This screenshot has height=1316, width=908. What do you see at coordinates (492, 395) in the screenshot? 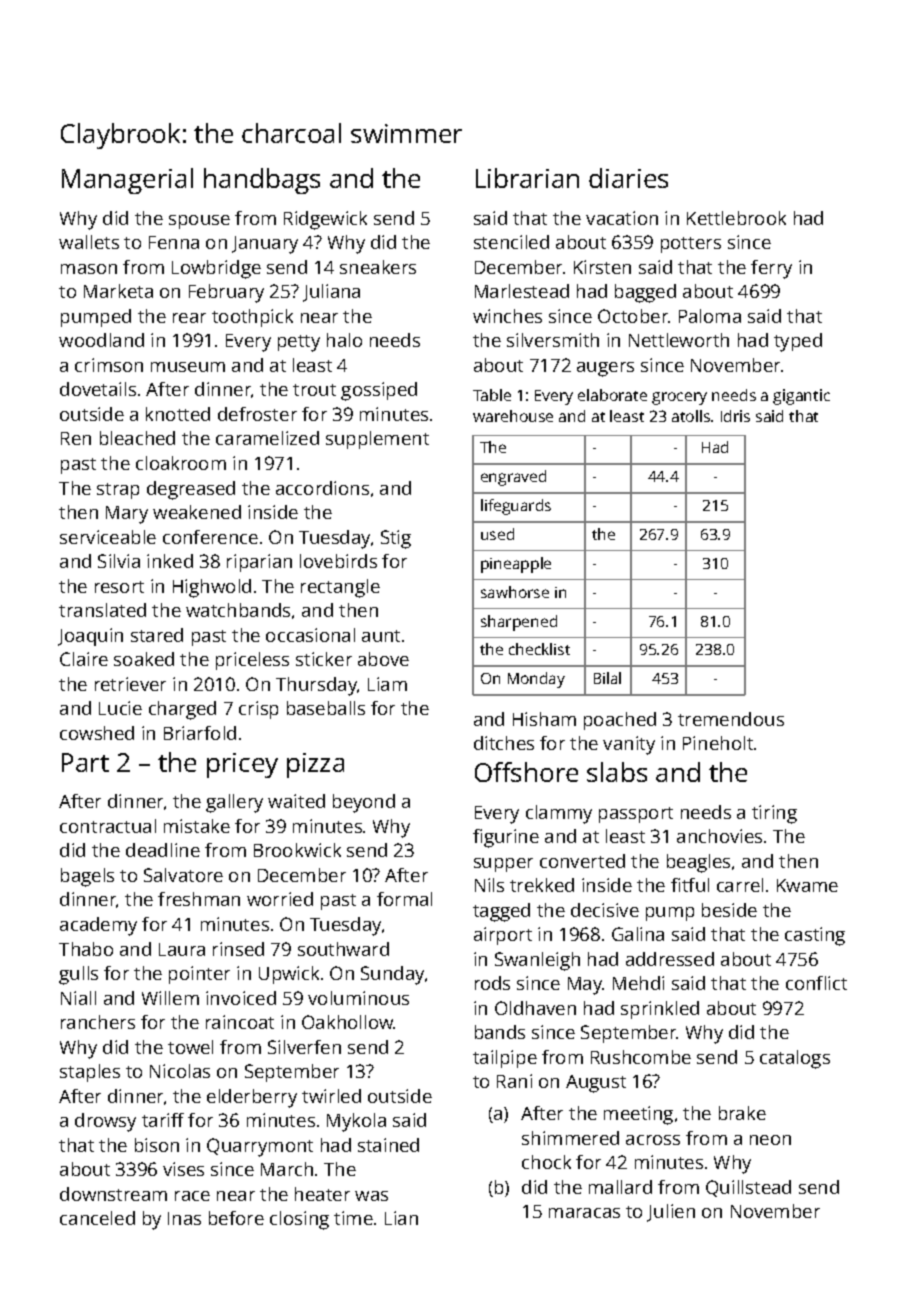
I see `Table` at bounding box center [492, 395].
